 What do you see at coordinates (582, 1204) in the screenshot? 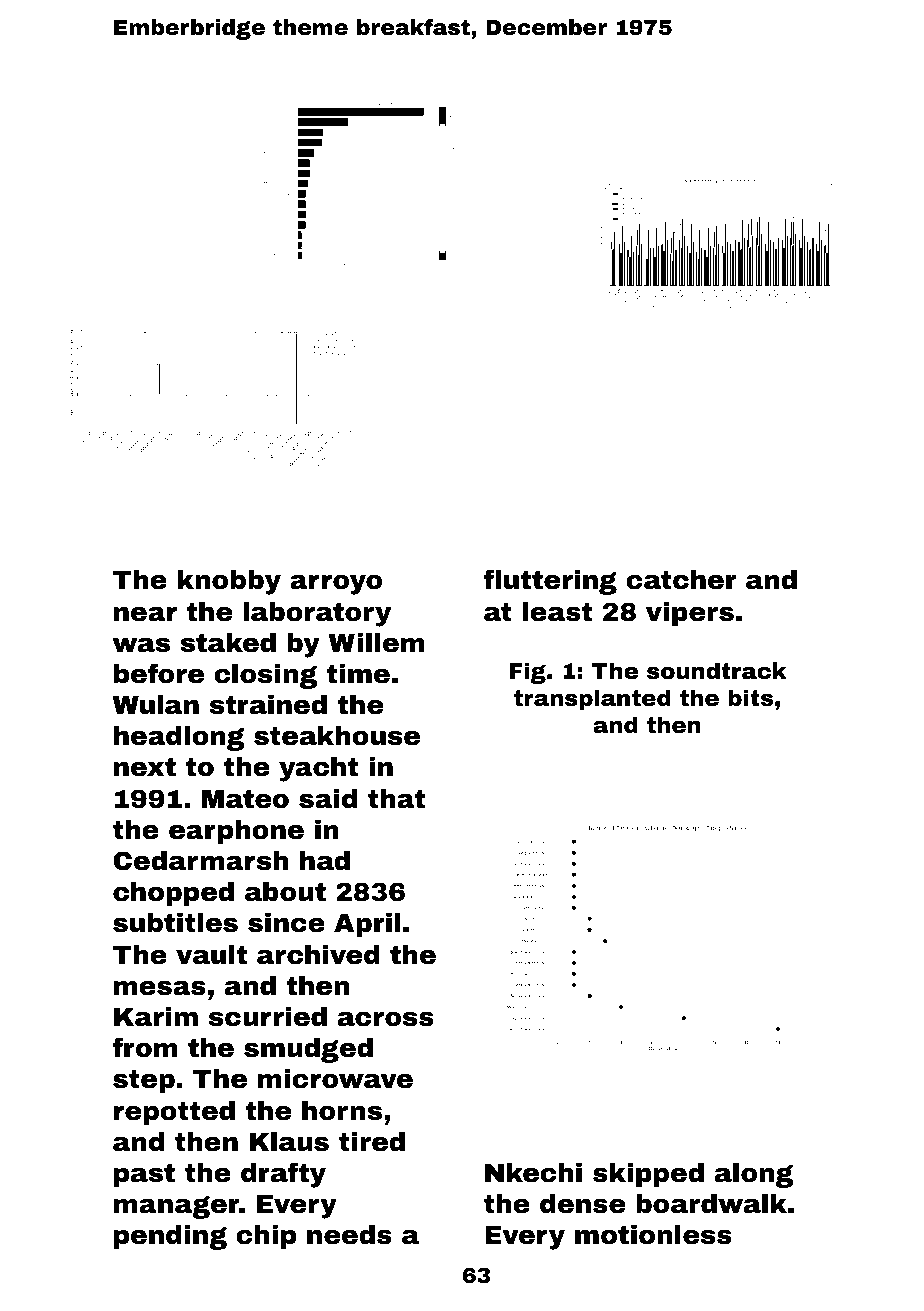
I see `dense` at bounding box center [582, 1204].
